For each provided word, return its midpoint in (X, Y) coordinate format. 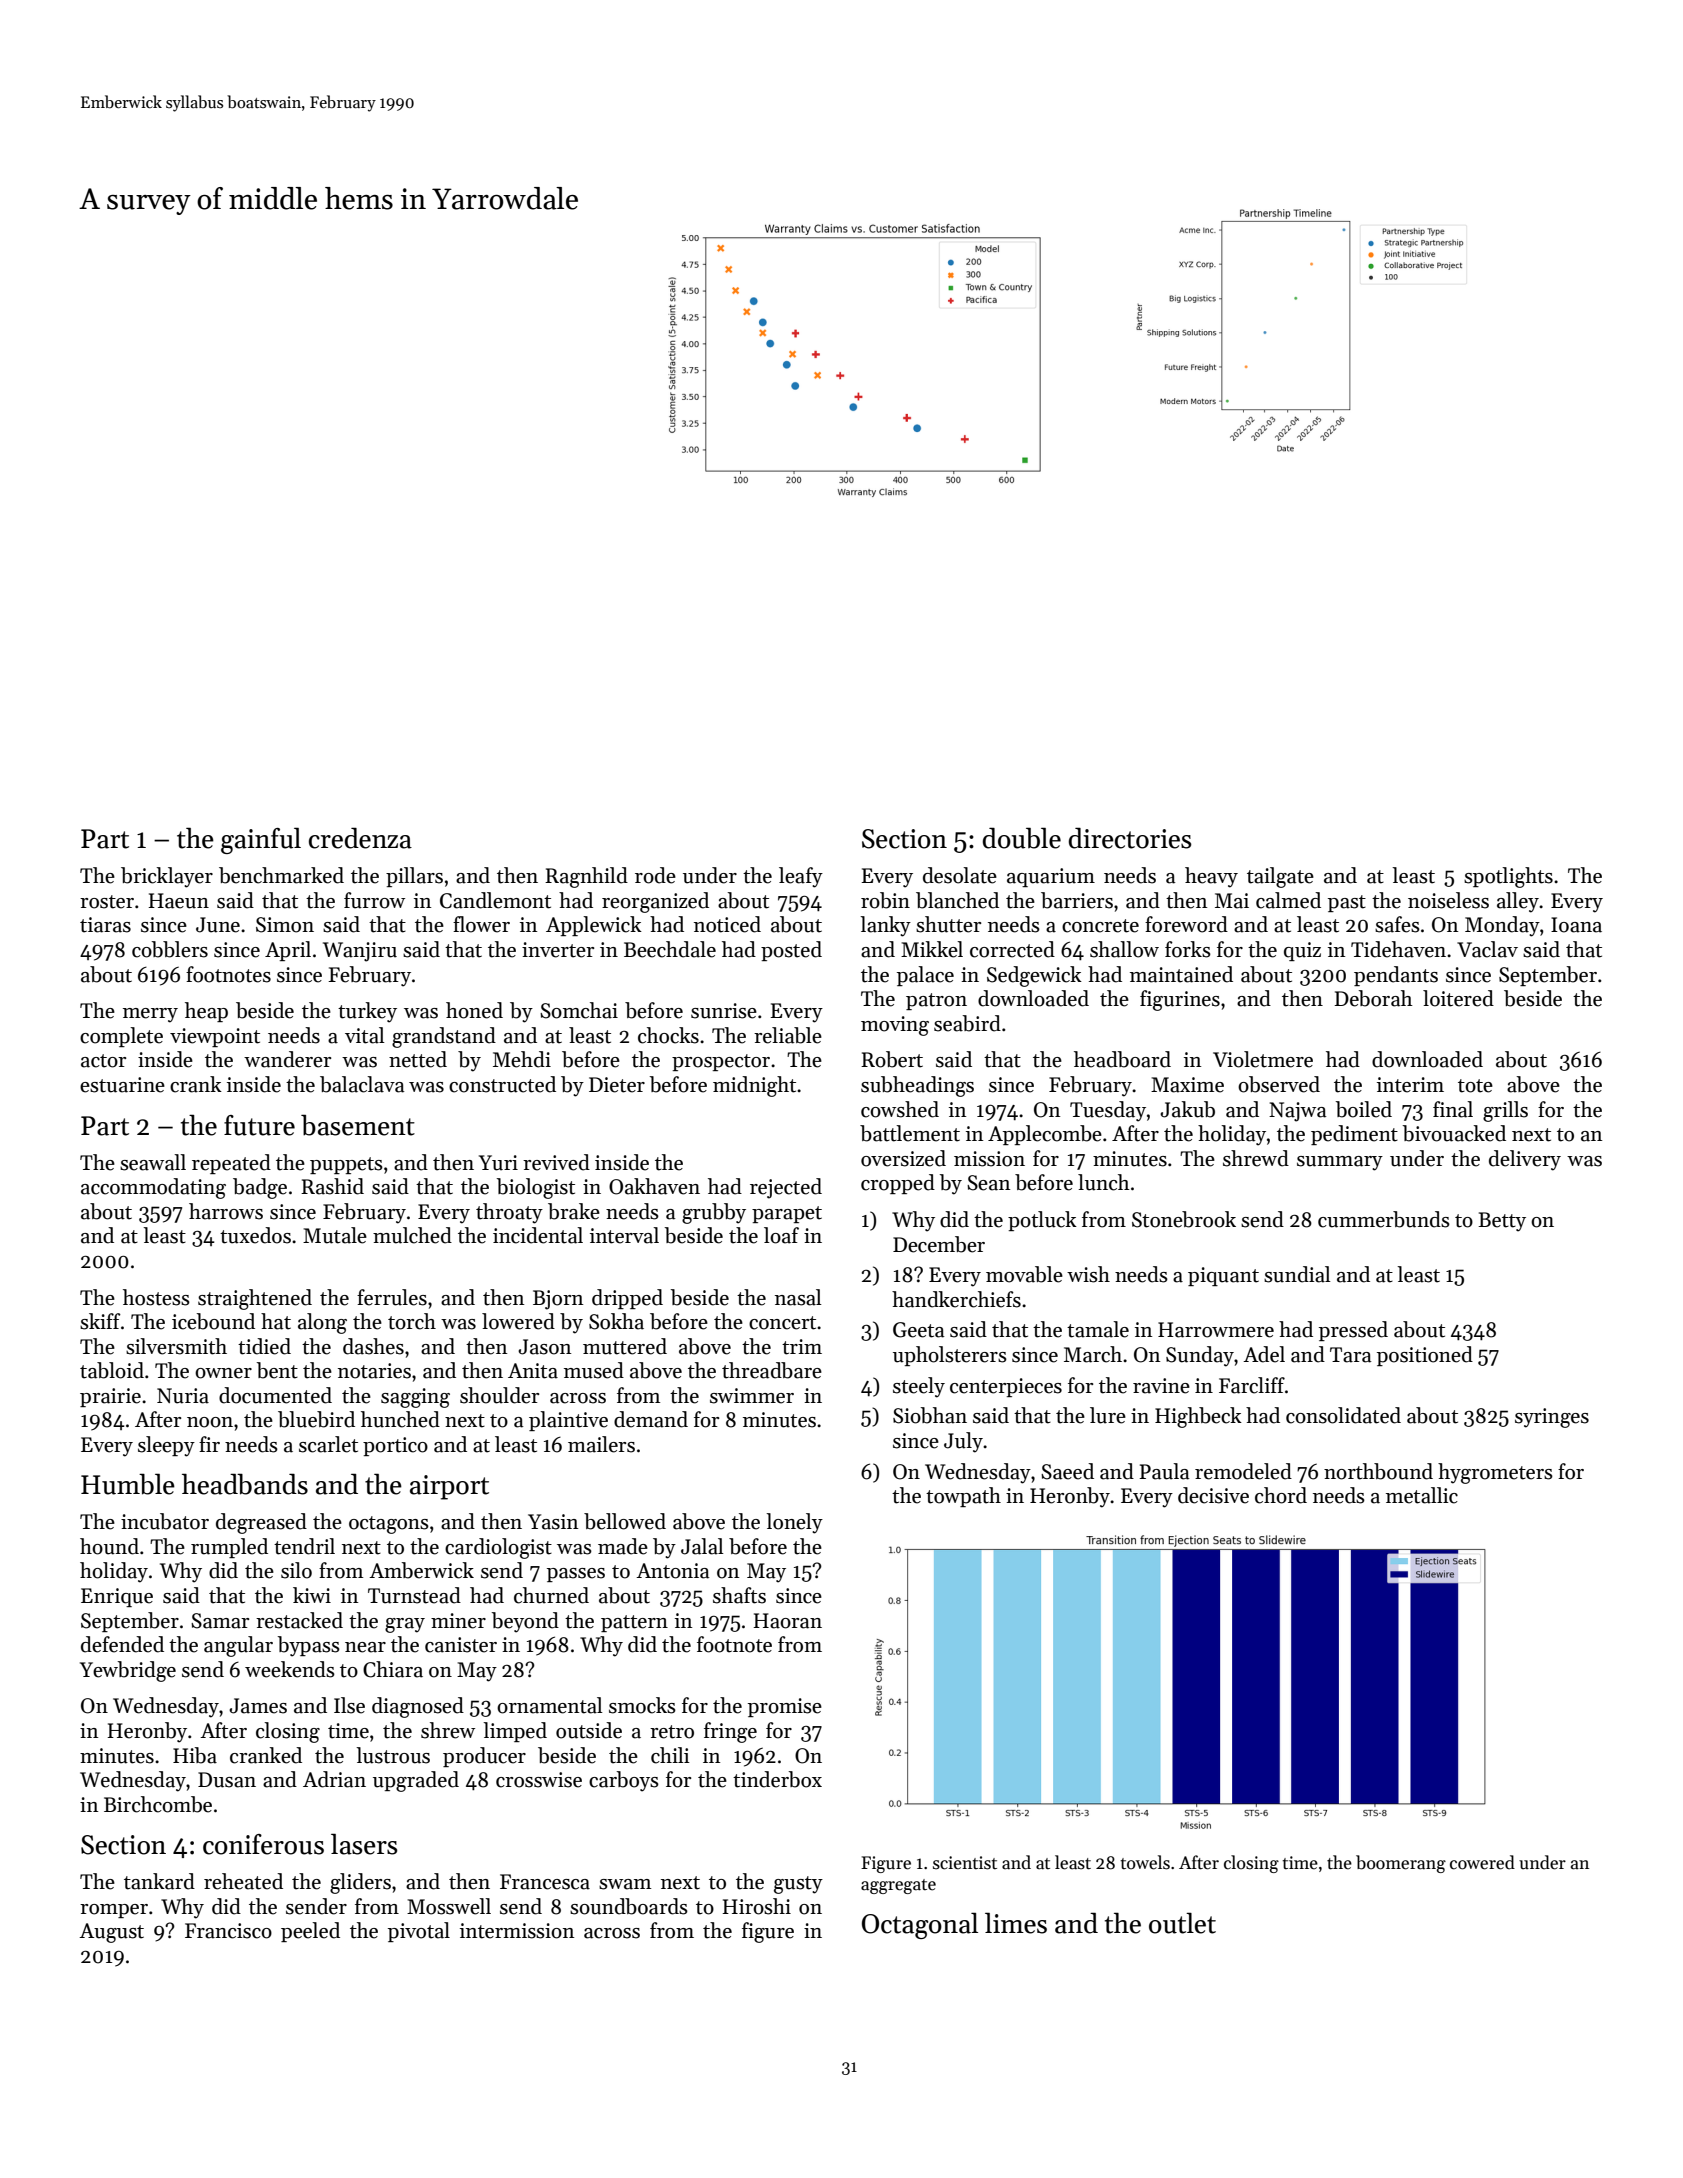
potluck (1042, 1221)
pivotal (419, 1932)
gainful (261, 840)
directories (1130, 838)
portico (395, 1446)
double (1022, 838)
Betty (1502, 1222)
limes (1016, 1923)
